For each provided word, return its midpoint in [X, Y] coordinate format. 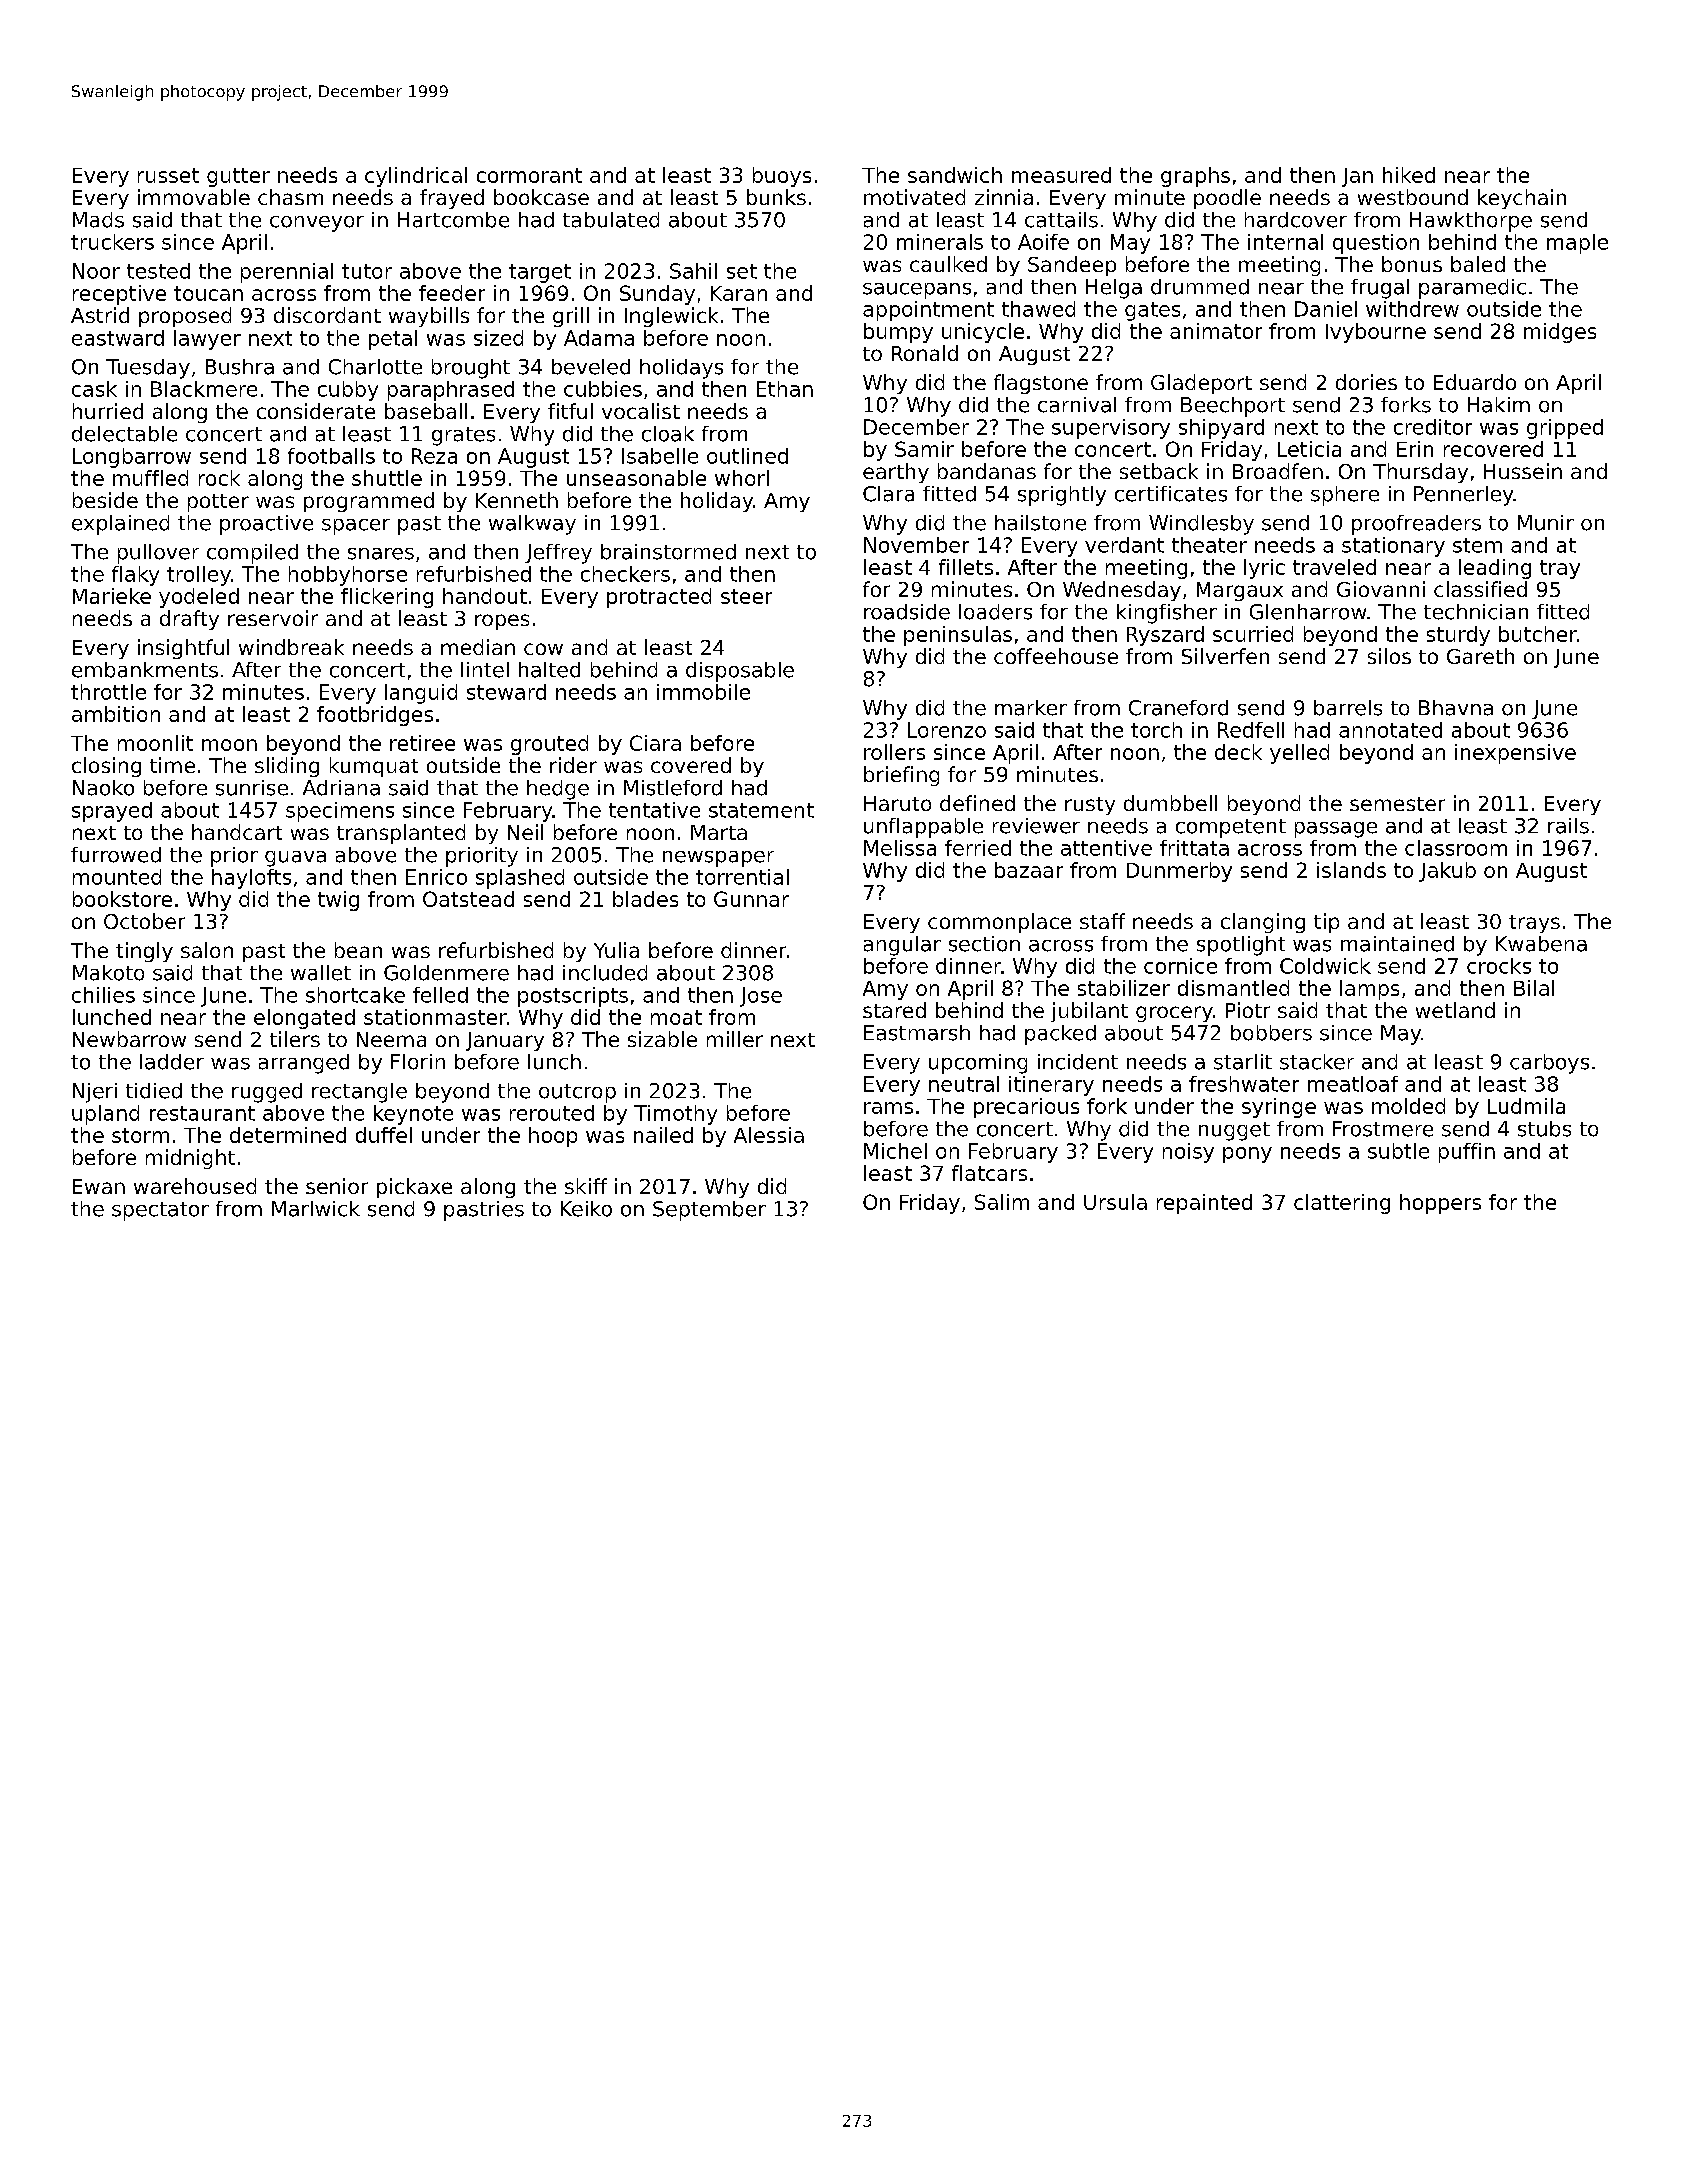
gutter [238, 177]
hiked [1409, 175]
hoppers [1440, 1204]
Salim [1002, 1202]
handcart [237, 832]
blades [645, 899]
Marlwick [316, 1209]
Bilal [1534, 988]
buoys [782, 177]
